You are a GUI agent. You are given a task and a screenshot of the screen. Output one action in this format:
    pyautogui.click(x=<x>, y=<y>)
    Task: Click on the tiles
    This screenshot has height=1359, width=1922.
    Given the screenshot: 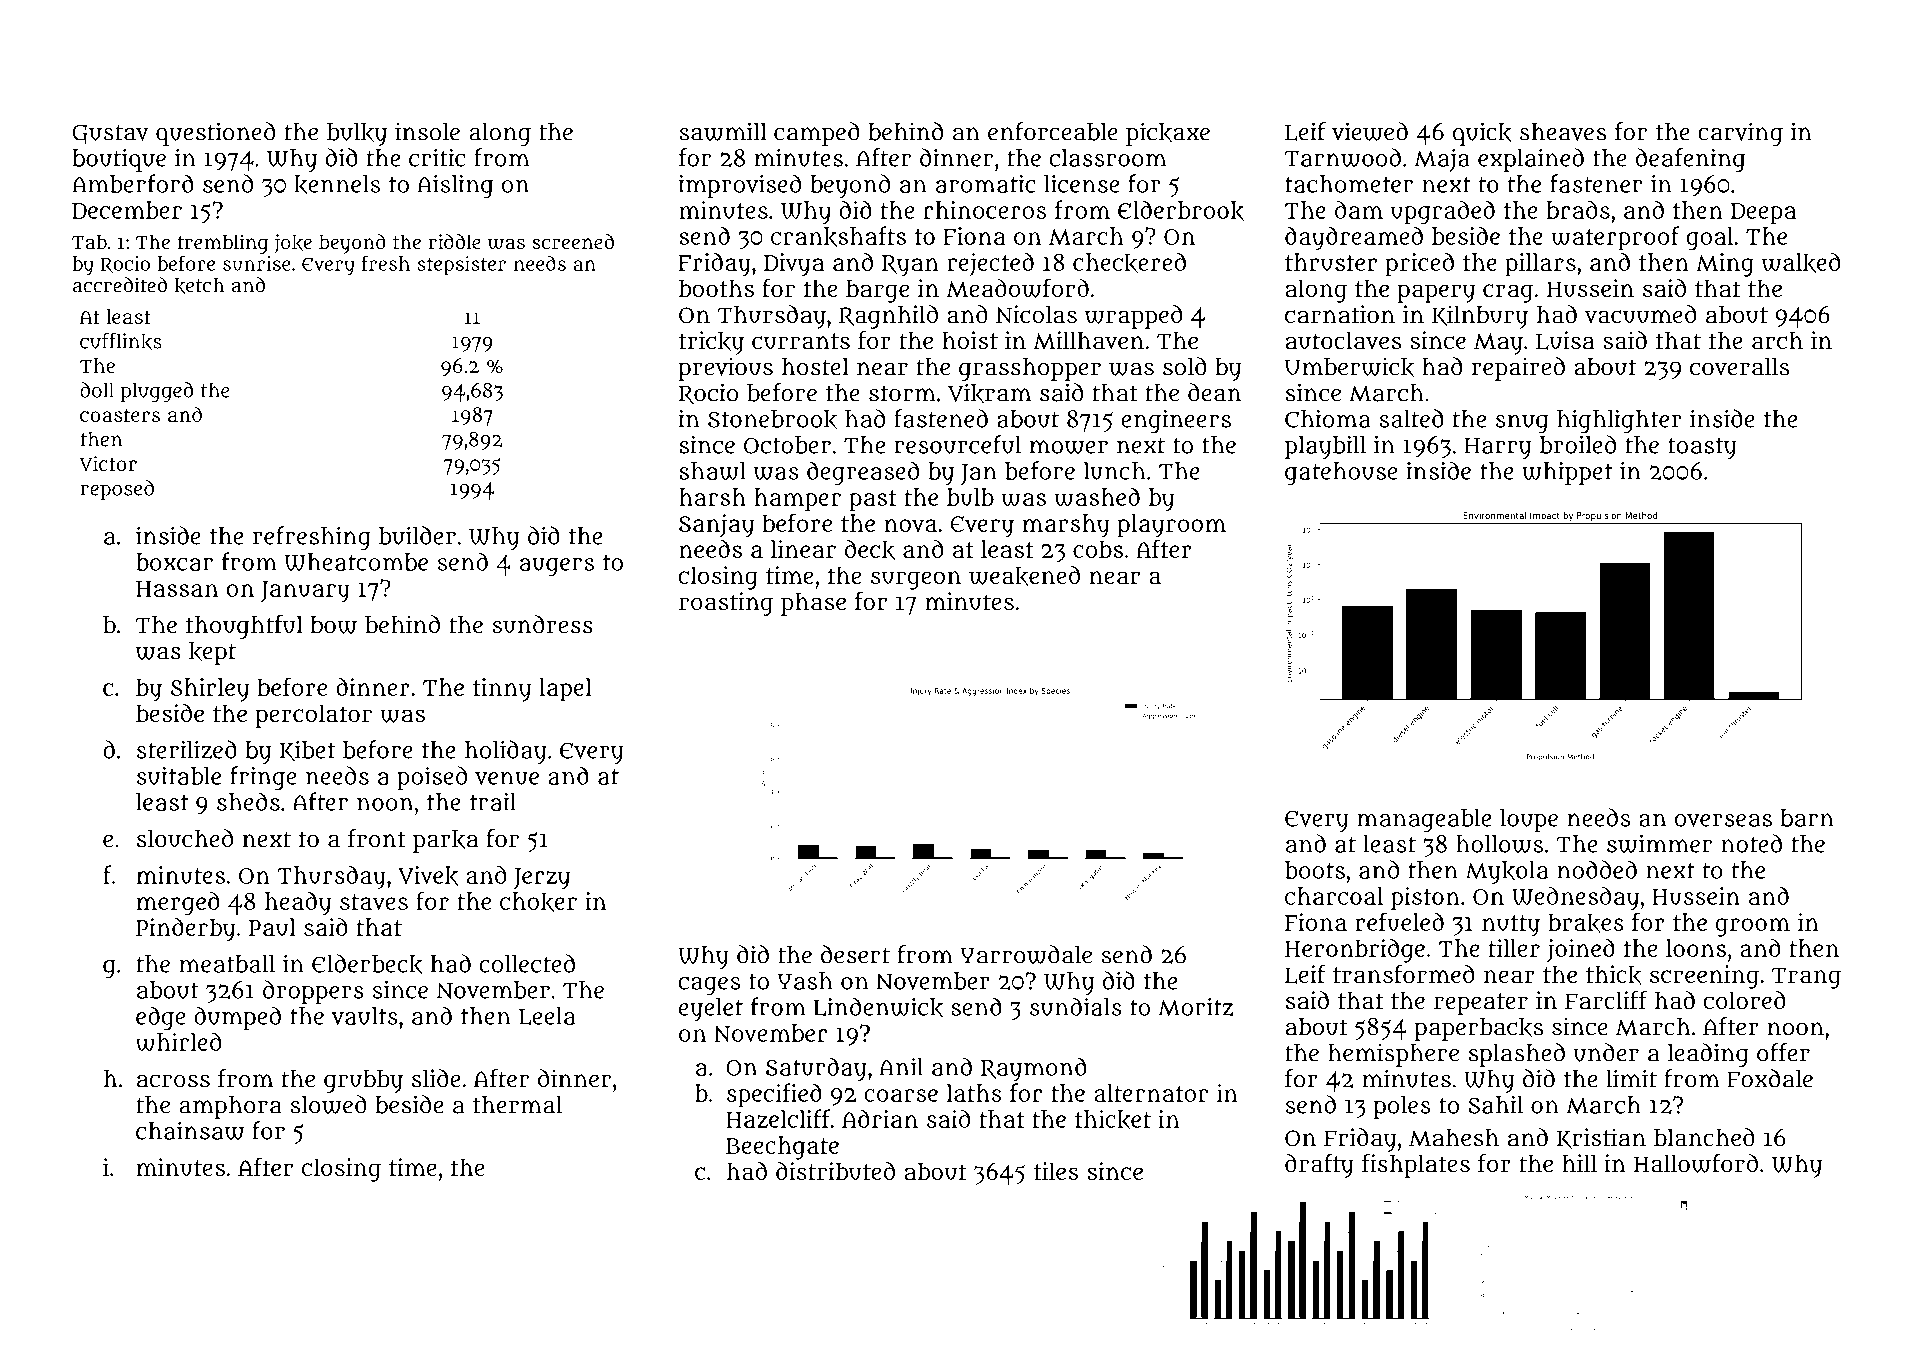 What is the action you would take?
    pyautogui.click(x=1056, y=1171)
